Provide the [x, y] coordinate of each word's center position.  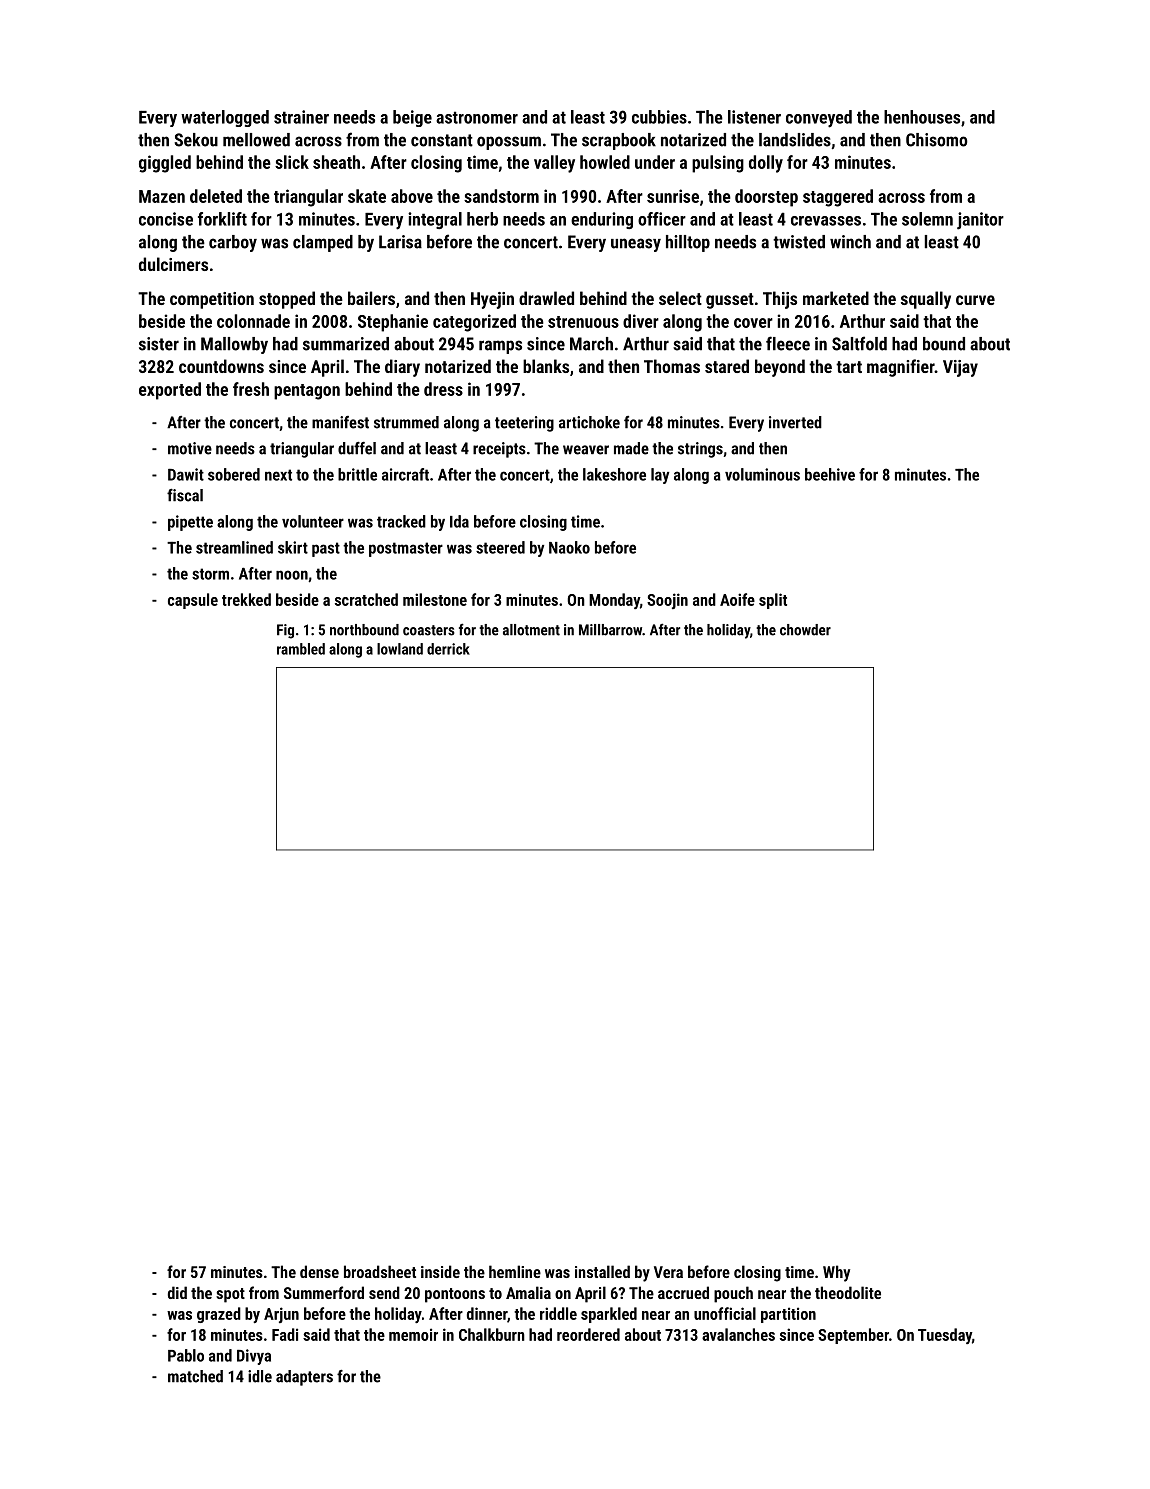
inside [440, 1271]
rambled [301, 649]
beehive [830, 474]
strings [700, 450]
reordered [588, 1334]
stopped [287, 300]
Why [836, 1273]
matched [195, 1376]
